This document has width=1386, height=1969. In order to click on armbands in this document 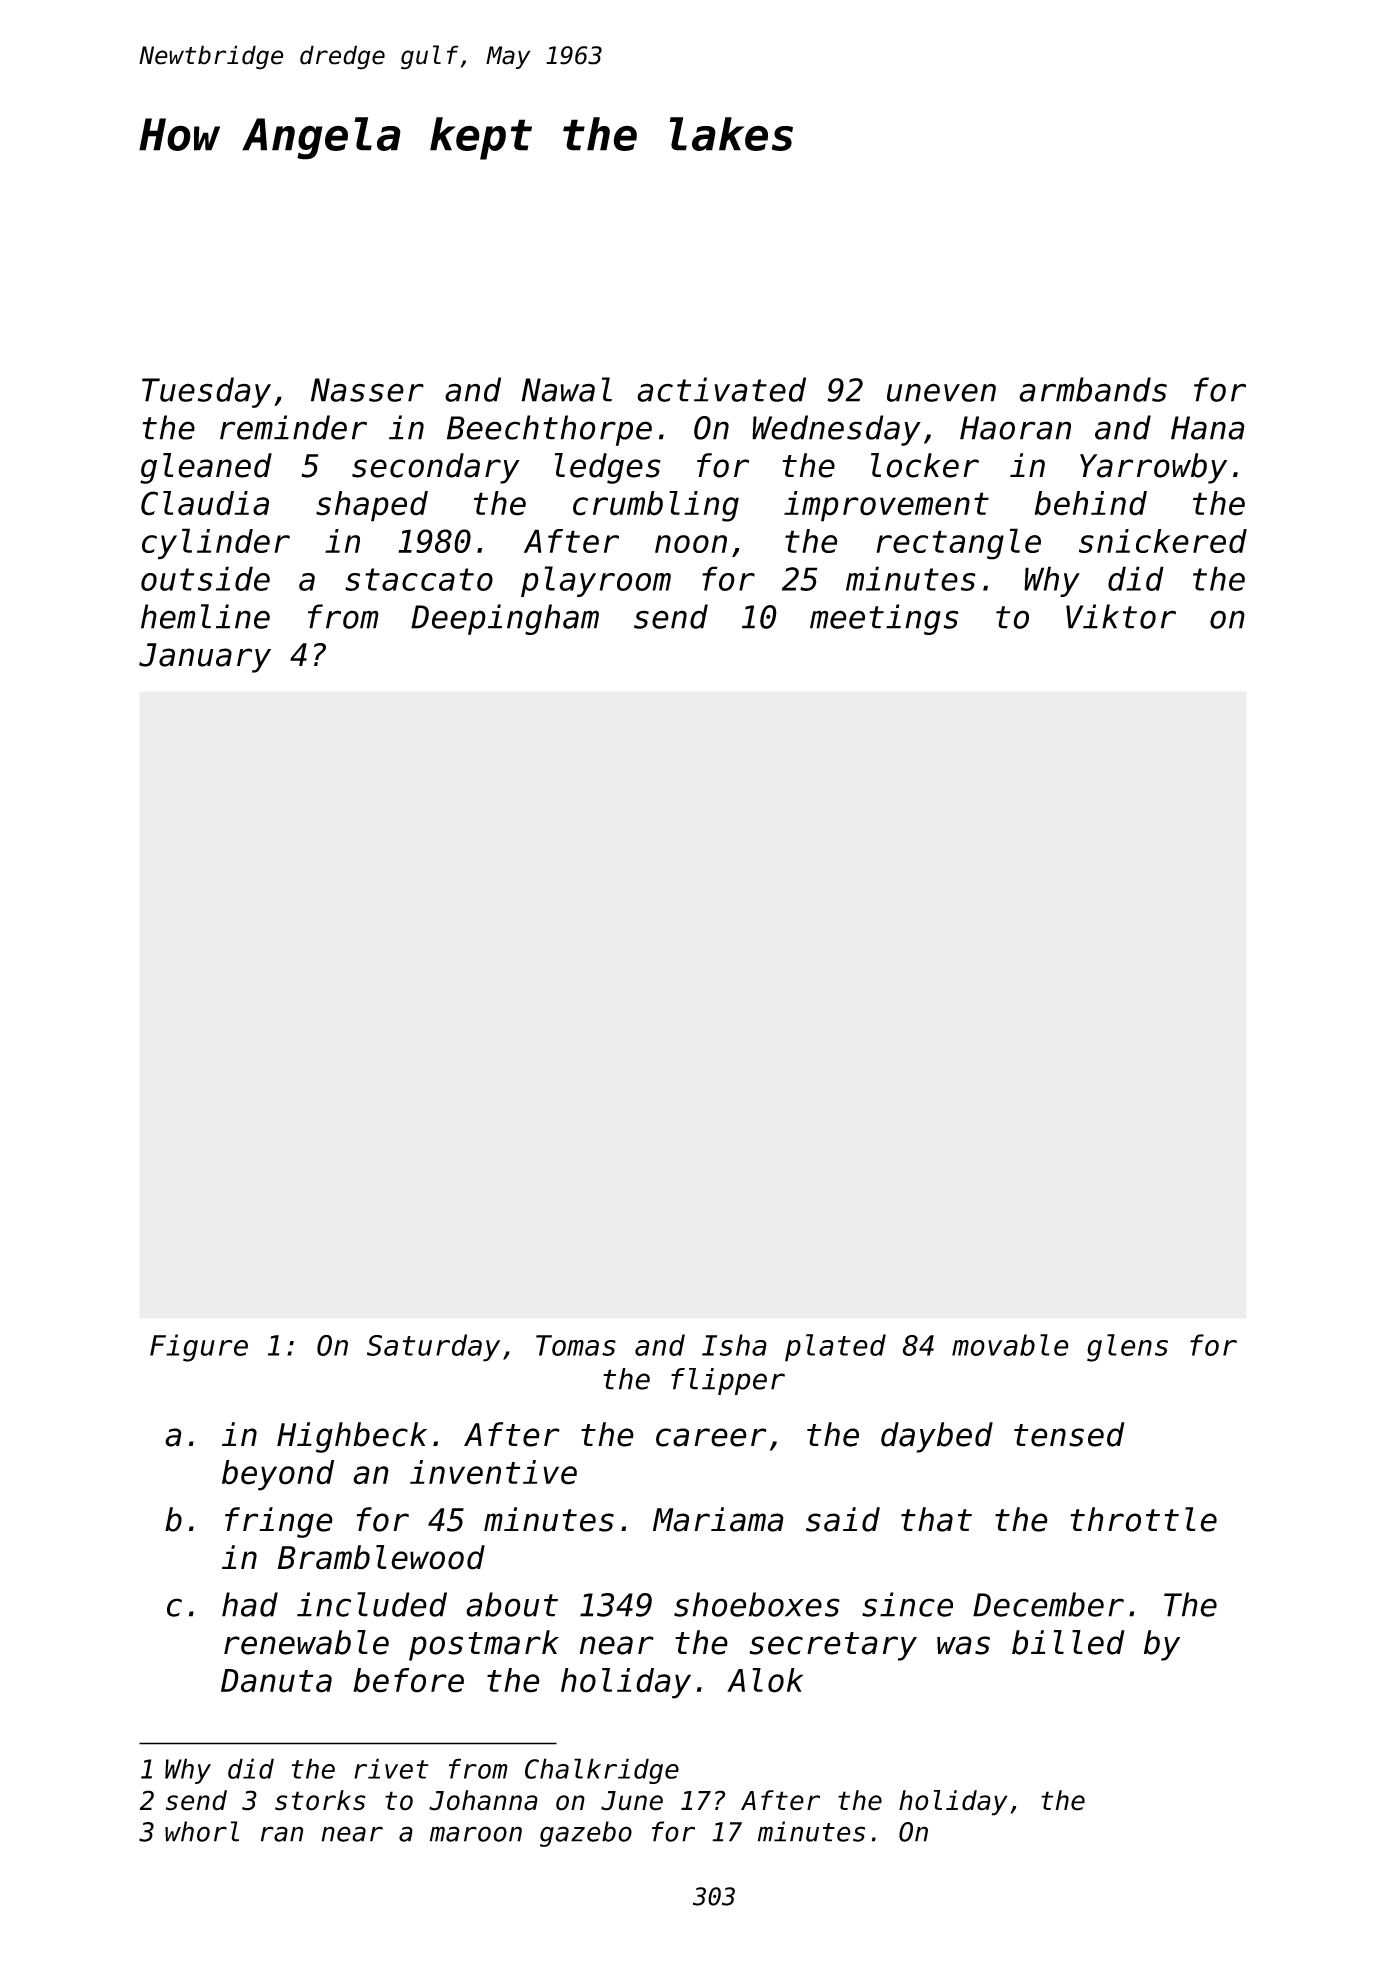, I will do `click(1093, 389)`.
